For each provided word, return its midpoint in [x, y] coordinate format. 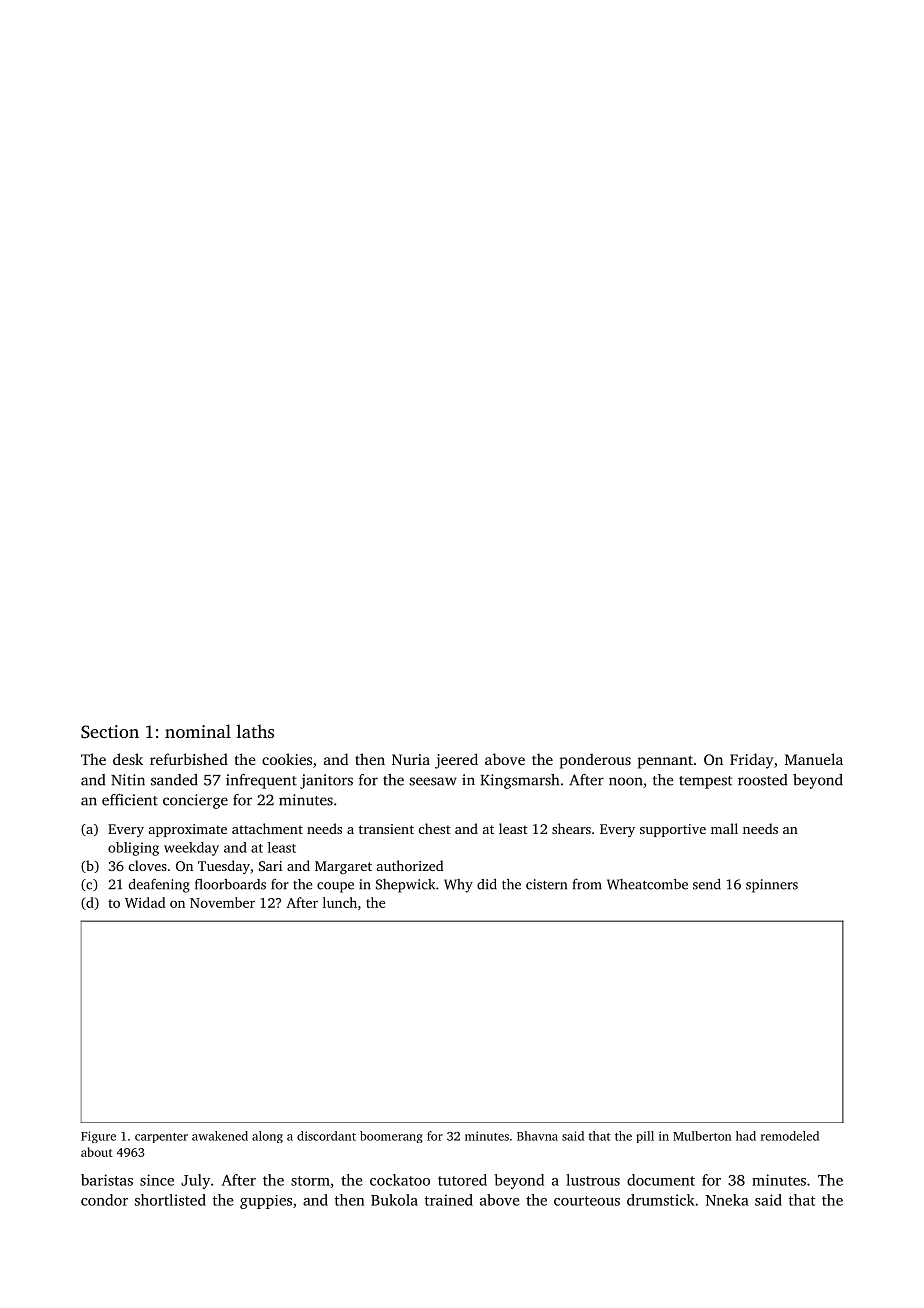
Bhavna [537, 1136]
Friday [752, 761]
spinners [772, 886]
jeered [456, 761]
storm [310, 1181]
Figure [98, 1137]
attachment [267, 828]
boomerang [391, 1137]
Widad [145, 902]
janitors [326, 781]
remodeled [790, 1136]
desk [128, 759]
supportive [673, 830]
